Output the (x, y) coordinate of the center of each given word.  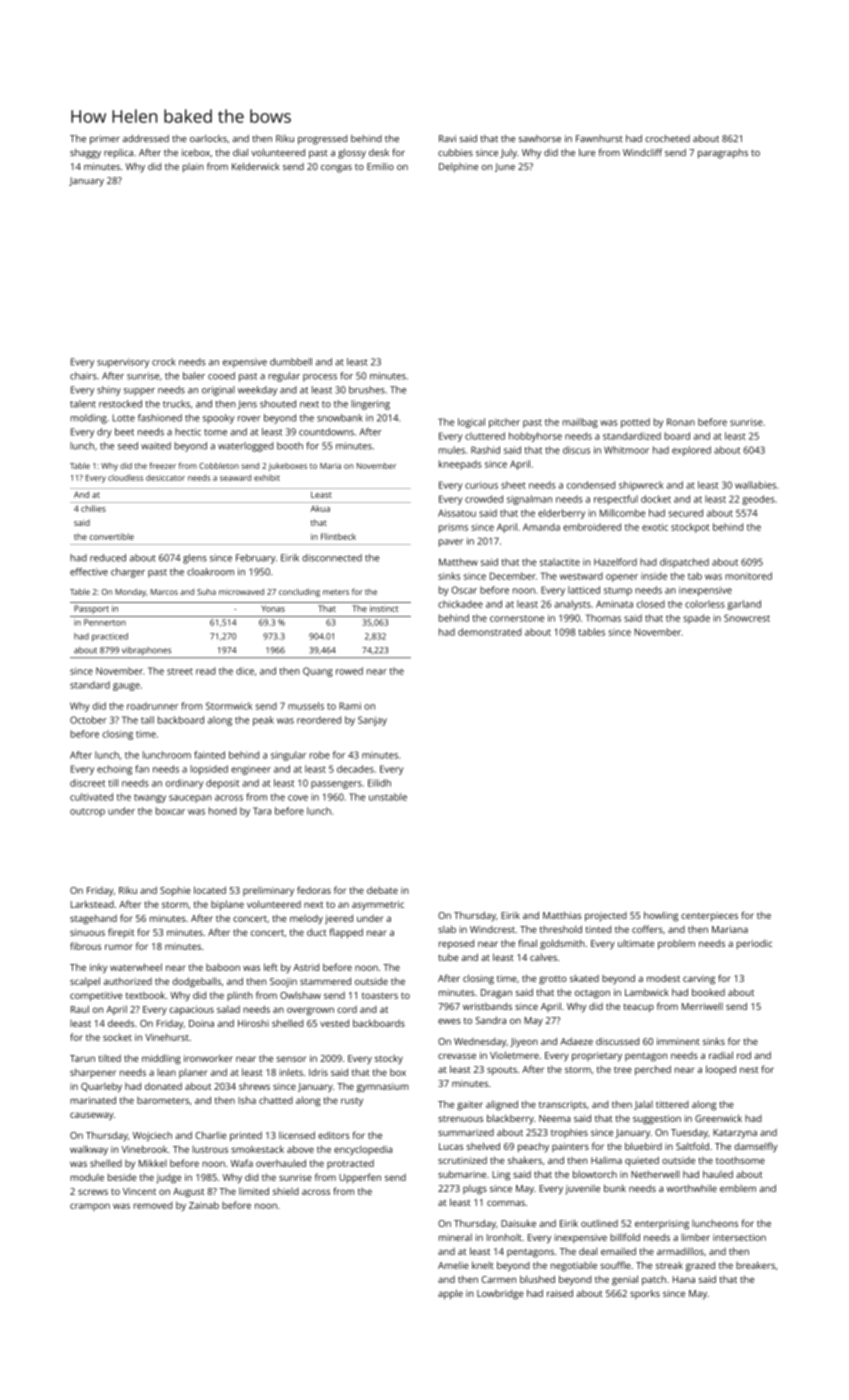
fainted (209, 755)
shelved (483, 1146)
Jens (247, 404)
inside (654, 576)
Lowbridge (500, 1295)
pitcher (504, 423)
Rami (350, 706)
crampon (90, 1207)
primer (105, 140)
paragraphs (723, 154)
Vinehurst (167, 1037)
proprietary (597, 1057)
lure (587, 152)
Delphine (458, 168)
